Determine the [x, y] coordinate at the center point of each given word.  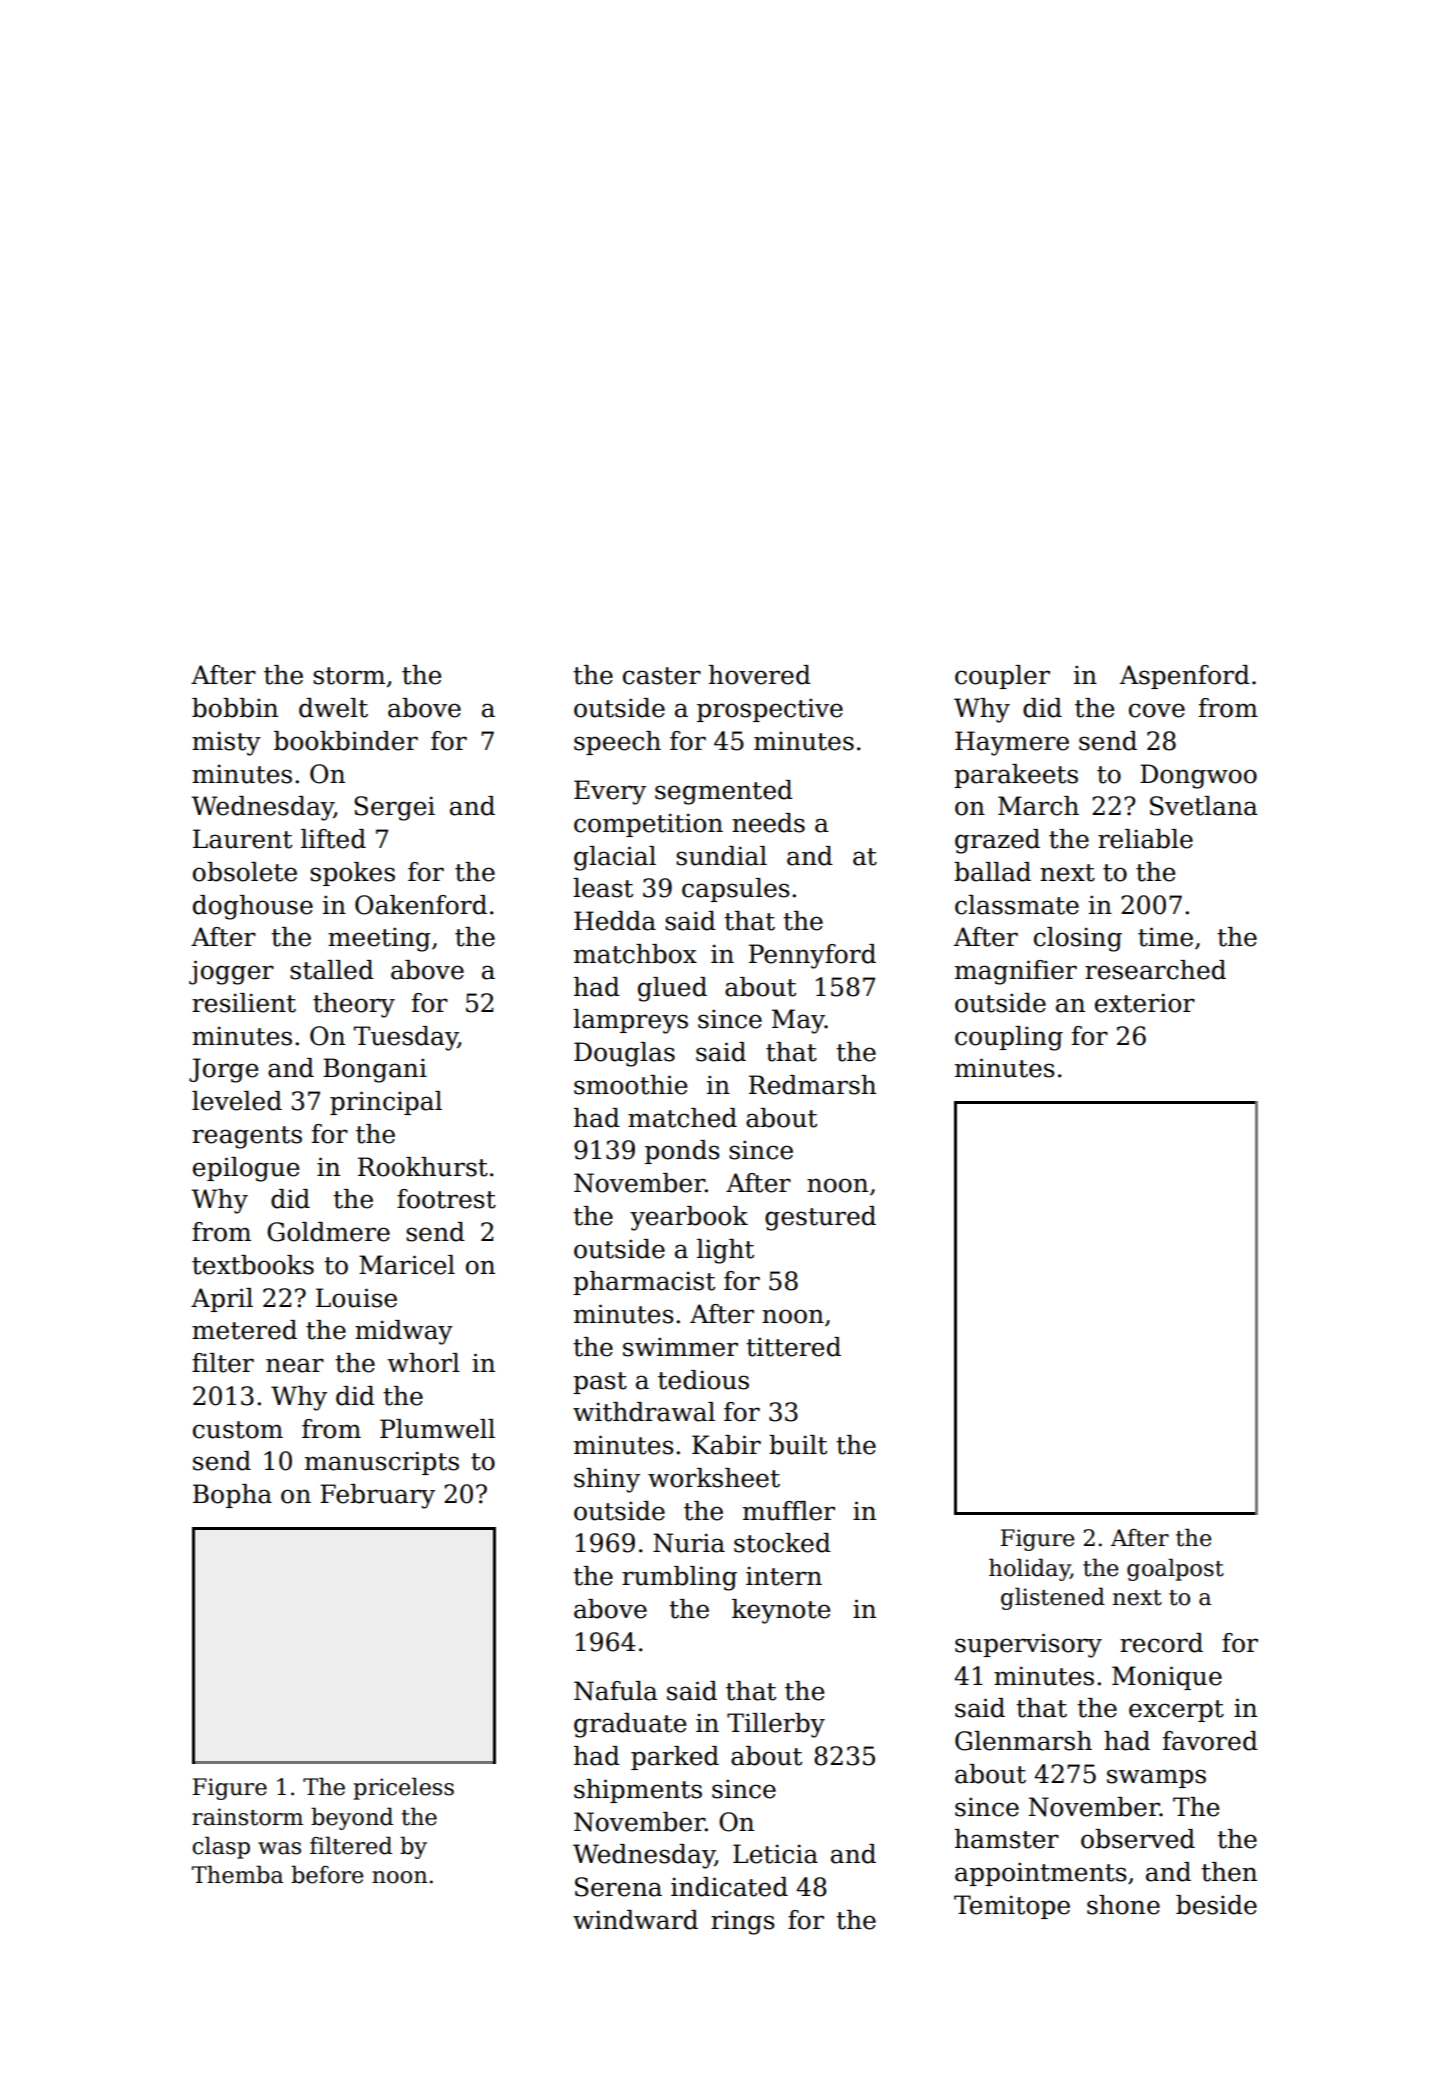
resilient [244, 1003]
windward [635, 1920]
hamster [1007, 1839]
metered [244, 1330]
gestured [820, 1218]
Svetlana [1204, 806]
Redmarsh [812, 1085]
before [327, 1874]
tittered [793, 1347]
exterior [1145, 1003]
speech [617, 743]
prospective [770, 710]
